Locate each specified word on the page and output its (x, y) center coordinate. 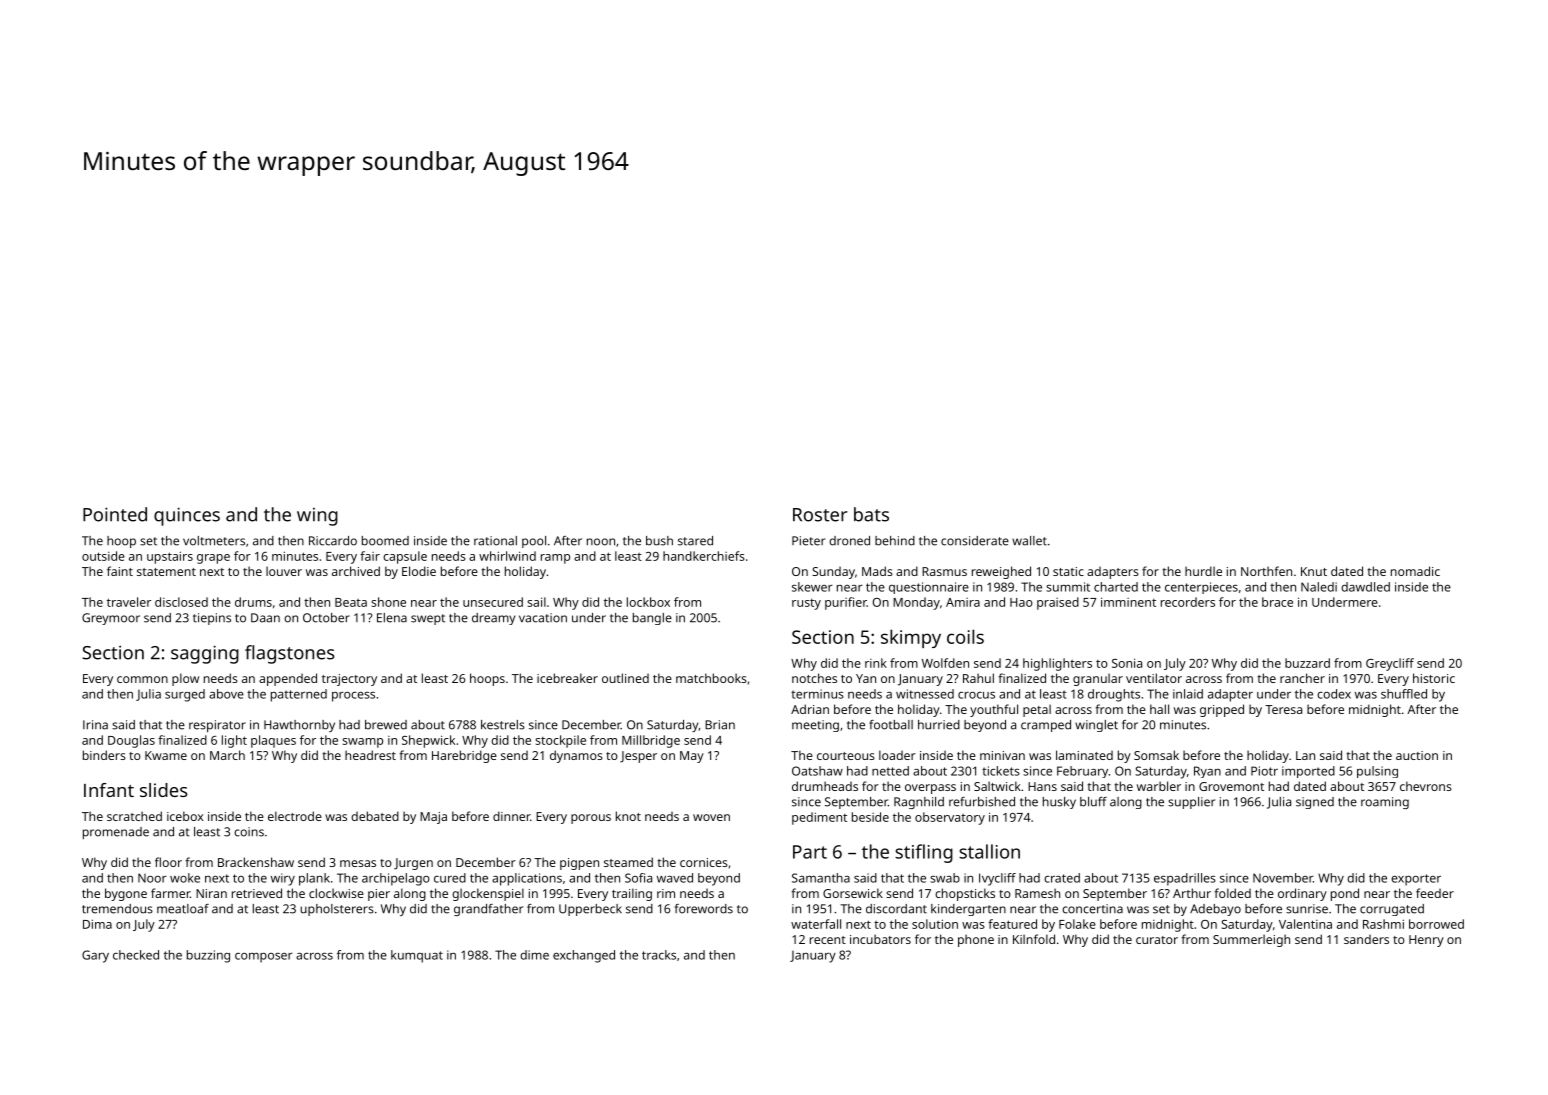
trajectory (349, 680)
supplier (1191, 803)
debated (375, 816)
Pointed (115, 514)
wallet (1029, 541)
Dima (97, 924)
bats (871, 514)
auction (1417, 755)
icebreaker (567, 678)
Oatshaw (817, 771)
